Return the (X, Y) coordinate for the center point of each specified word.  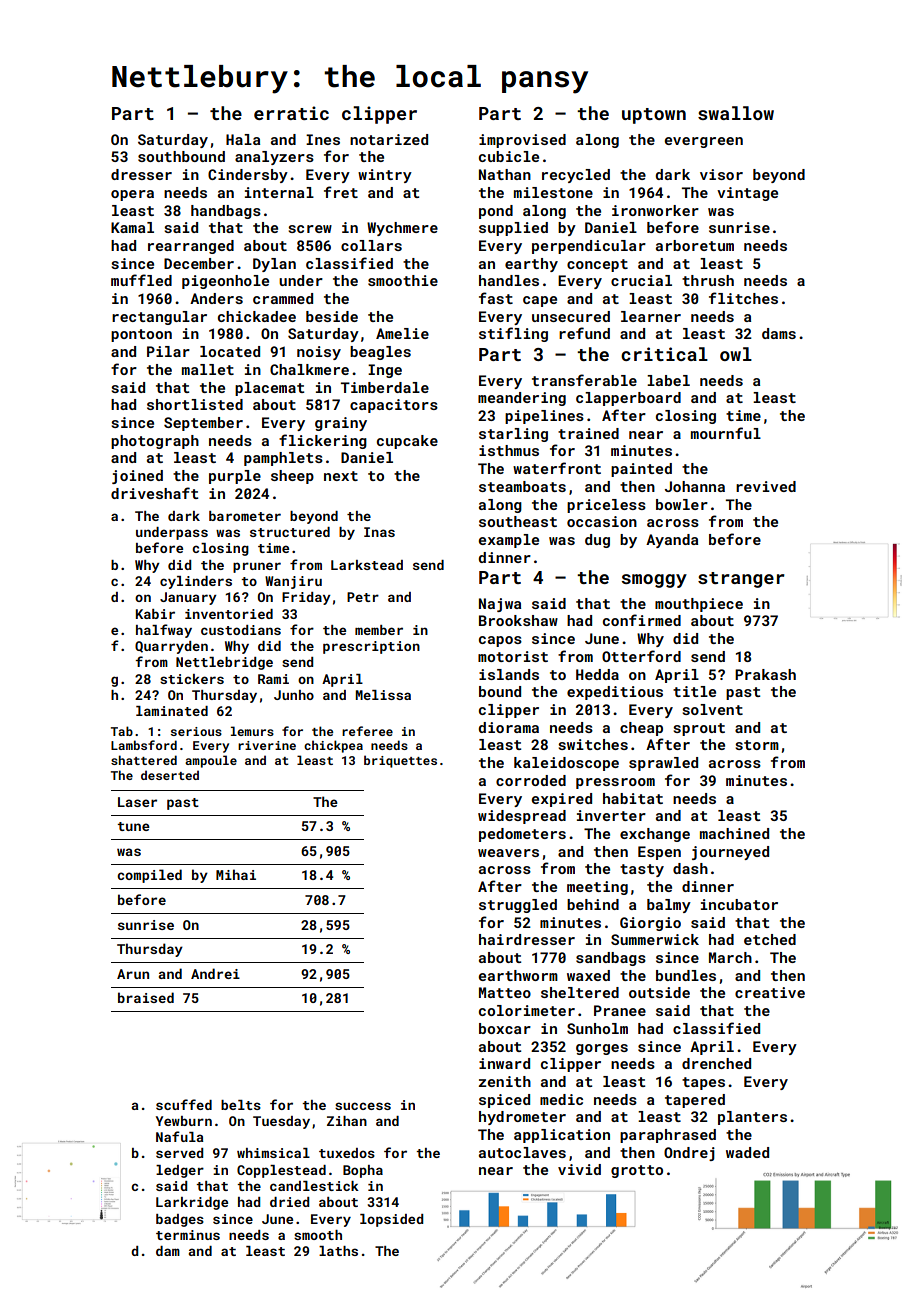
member (379, 630)
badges (180, 1220)
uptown (654, 116)
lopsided (391, 1220)
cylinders (196, 582)
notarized (389, 139)
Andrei (215, 973)
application (562, 1136)
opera (132, 195)
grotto (637, 1171)
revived (766, 486)
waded (747, 1152)
